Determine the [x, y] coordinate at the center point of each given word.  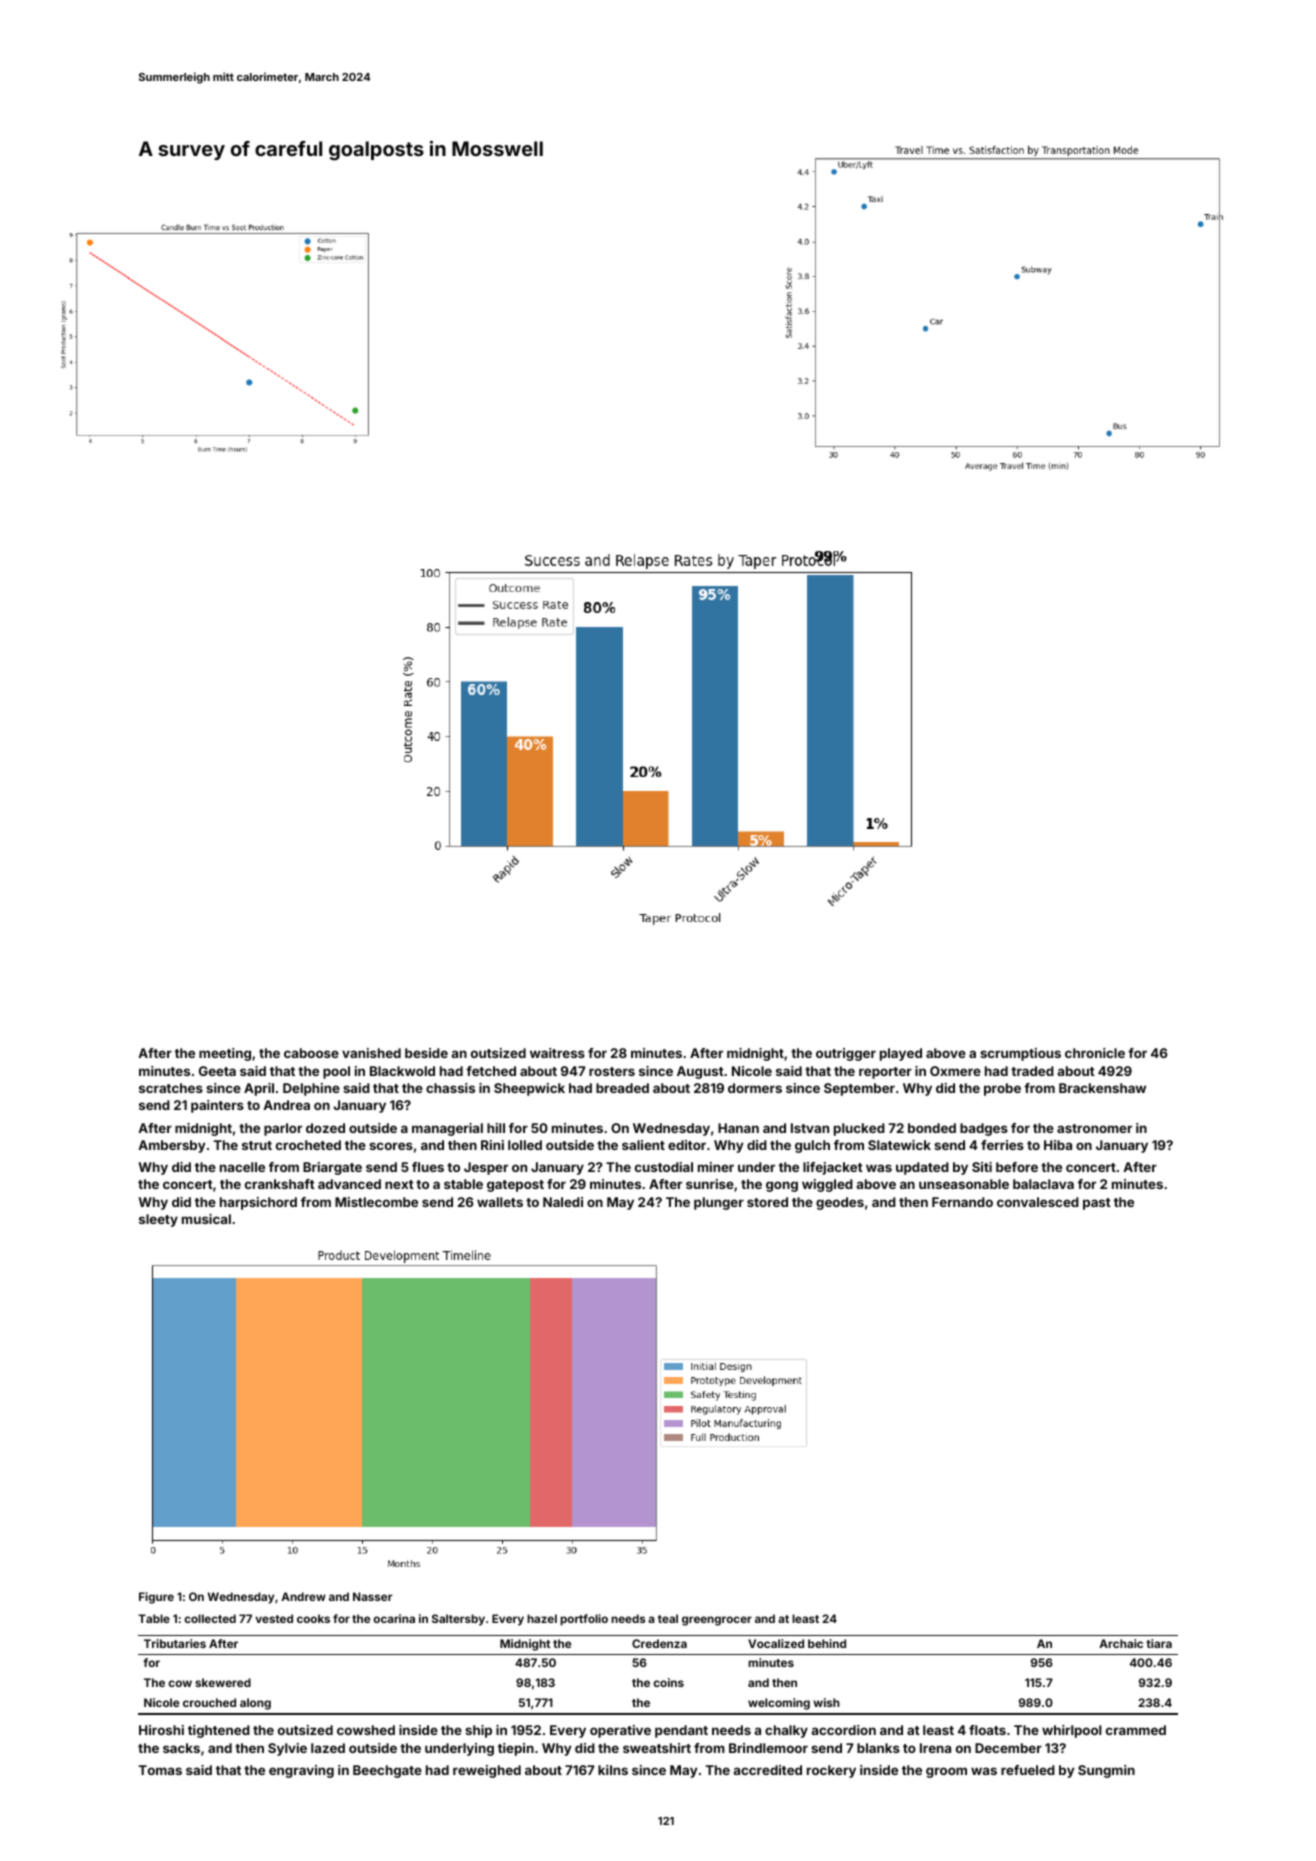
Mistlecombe [376, 1202]
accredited [768, 1770]
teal [668, 1618]
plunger [719, 1203]
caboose [311, 1053]
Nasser [373, 1596]
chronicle [1095, 1053]
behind [827, 1643]
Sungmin [1106, 1771]
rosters [612, 1071]
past [1097, 1204]
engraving [301, 1771]
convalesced [1038, 1202]
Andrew [303, 1596]
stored [767, 1202]
